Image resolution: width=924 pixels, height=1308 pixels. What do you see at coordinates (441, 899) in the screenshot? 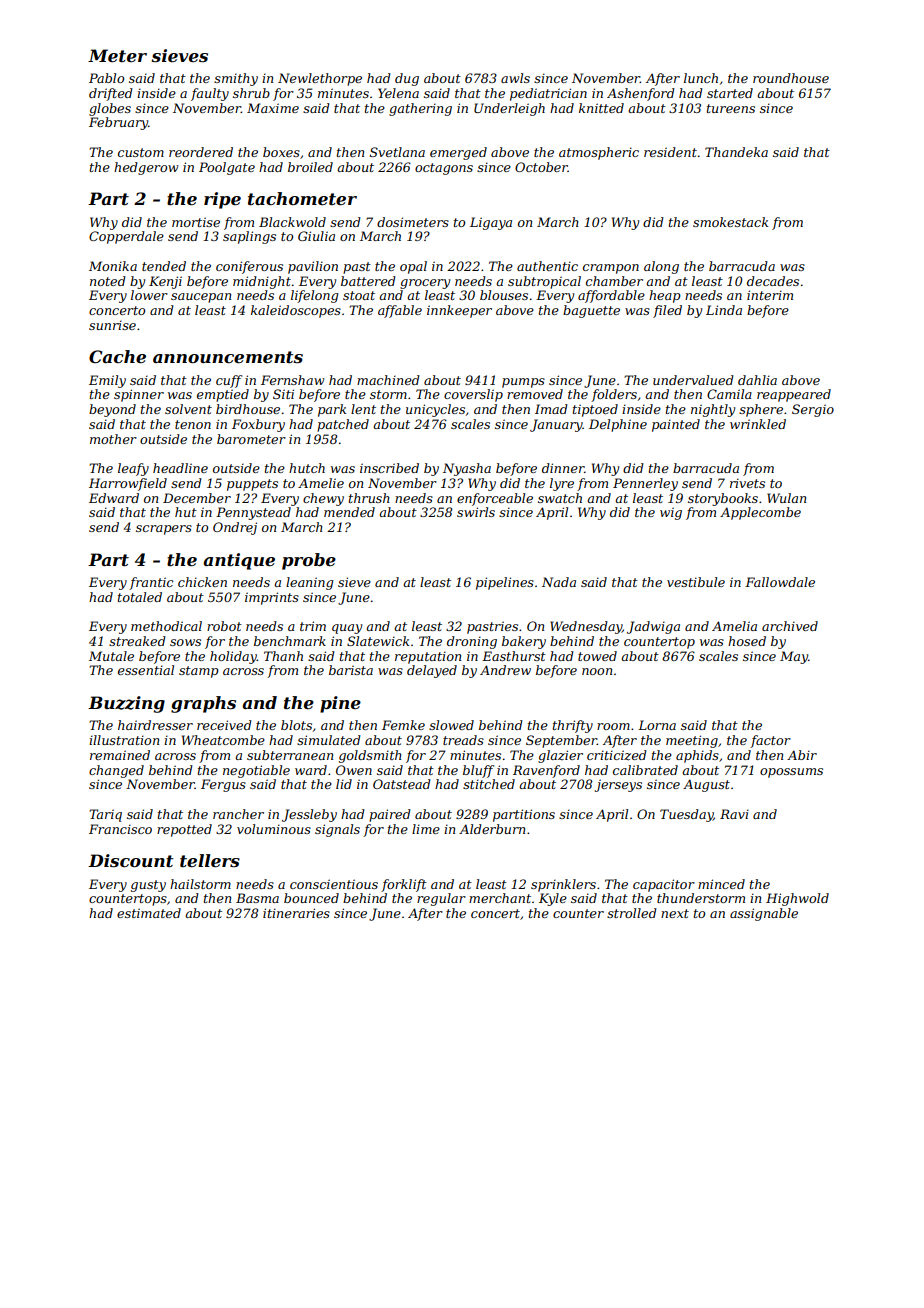
I see `regular` at bounding box center [441, 899].
